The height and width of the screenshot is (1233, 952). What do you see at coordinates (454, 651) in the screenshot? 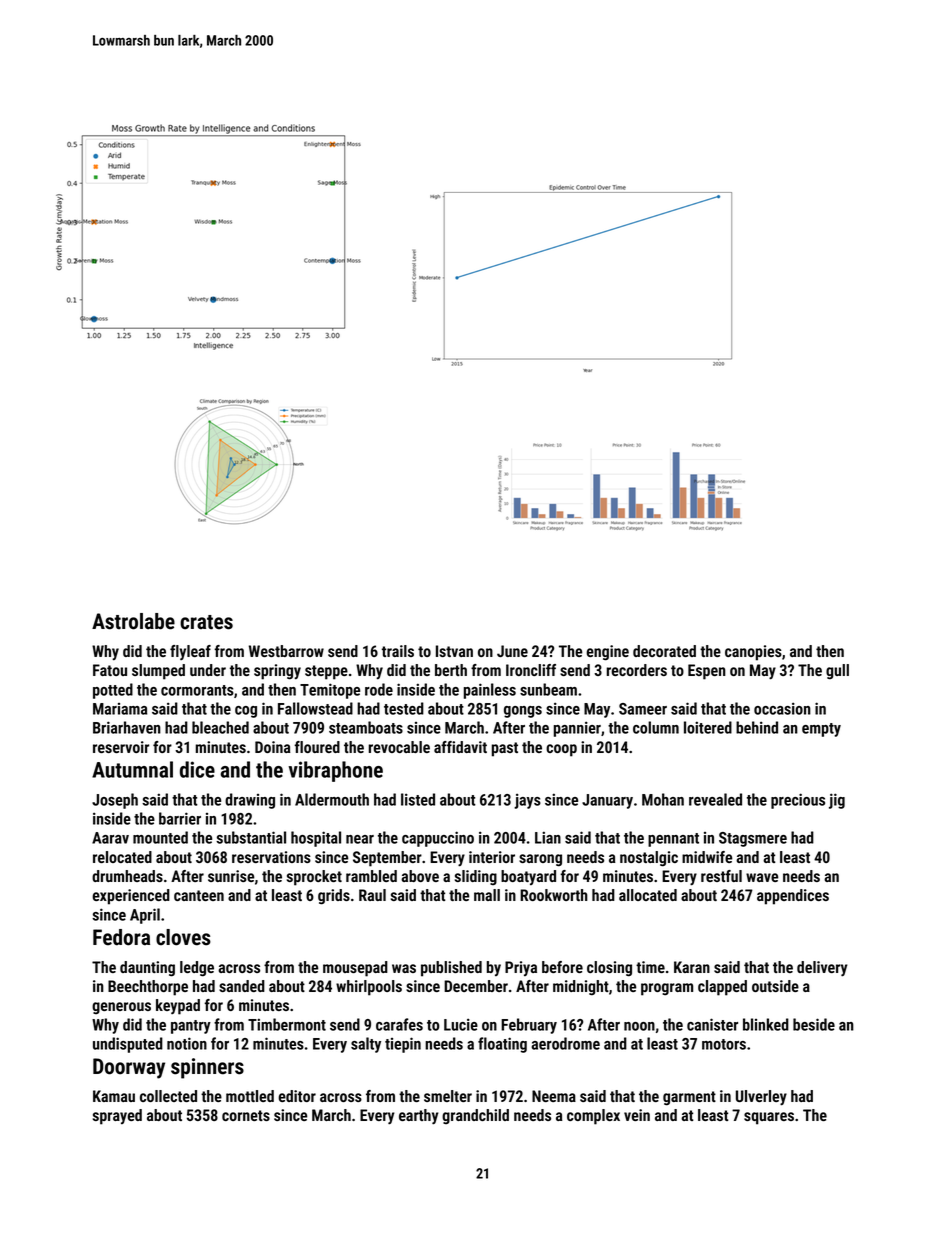
I see `Istvan` at bounding box center [454, 651].
